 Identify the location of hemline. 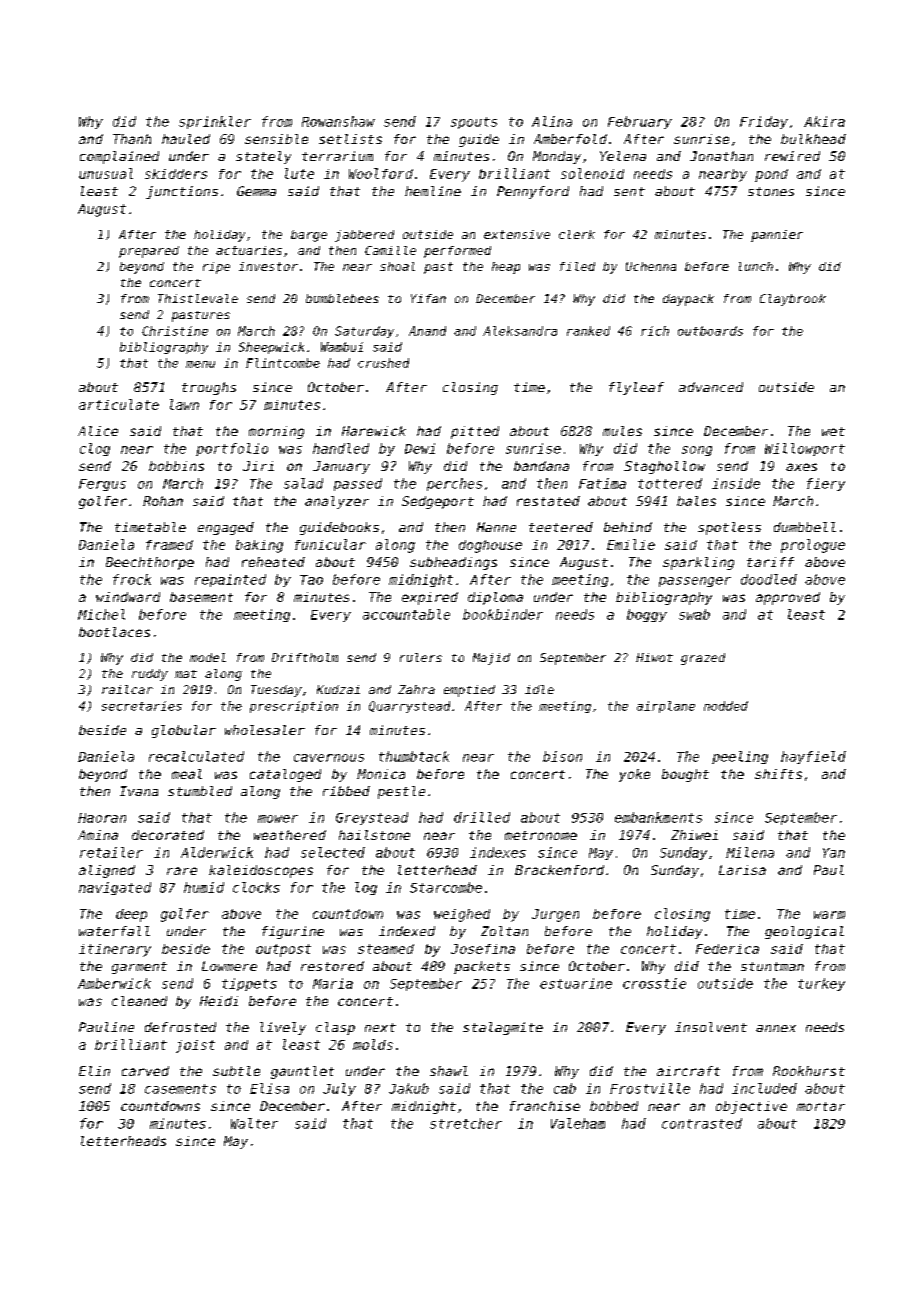
(433, 191).
